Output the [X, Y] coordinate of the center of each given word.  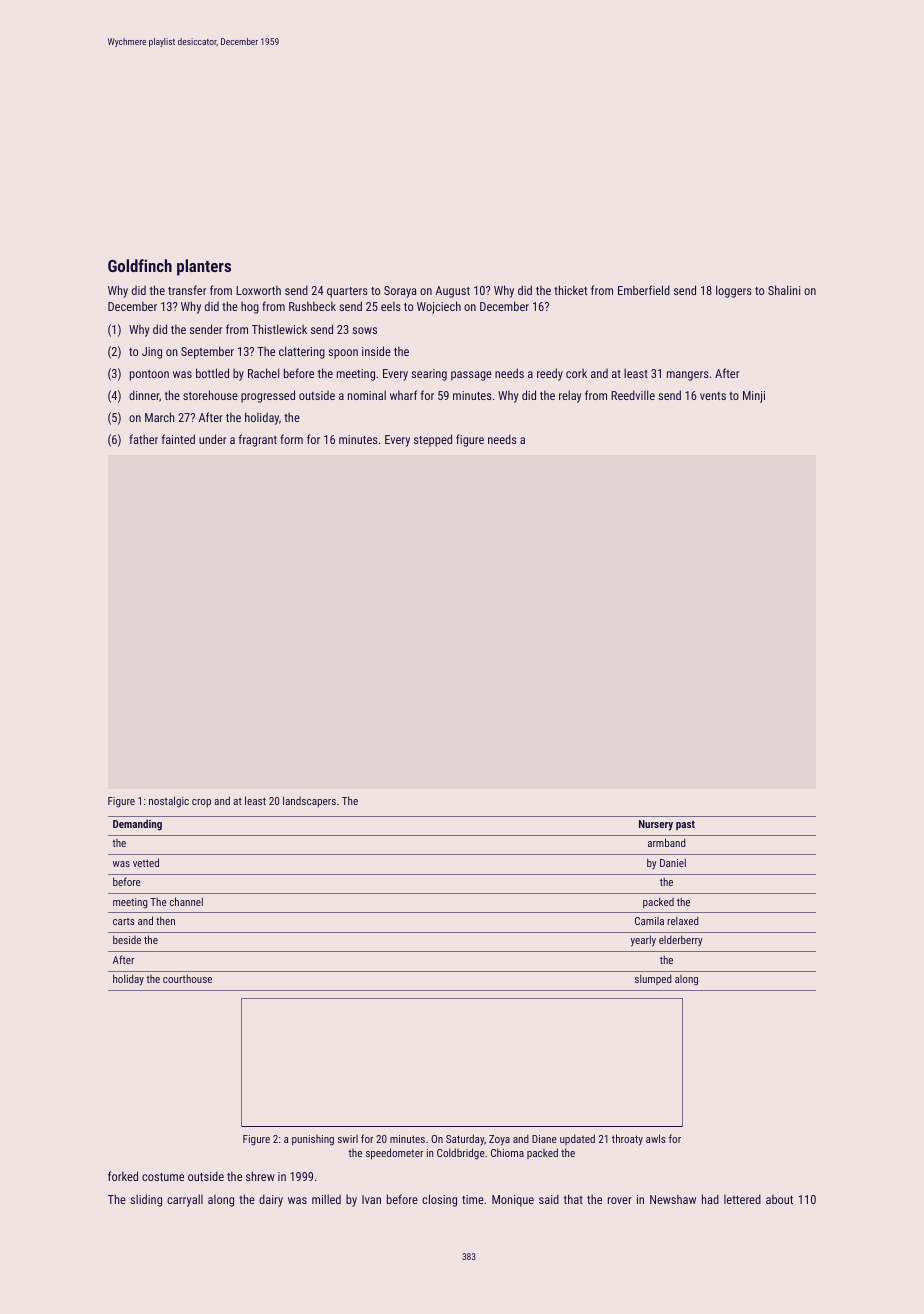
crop [201, 803]
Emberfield [644, 290]
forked [123, 1176]
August [452, 292]
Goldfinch [140, 265]
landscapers [309, 801]
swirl [348, 1139]
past [685, 825]
